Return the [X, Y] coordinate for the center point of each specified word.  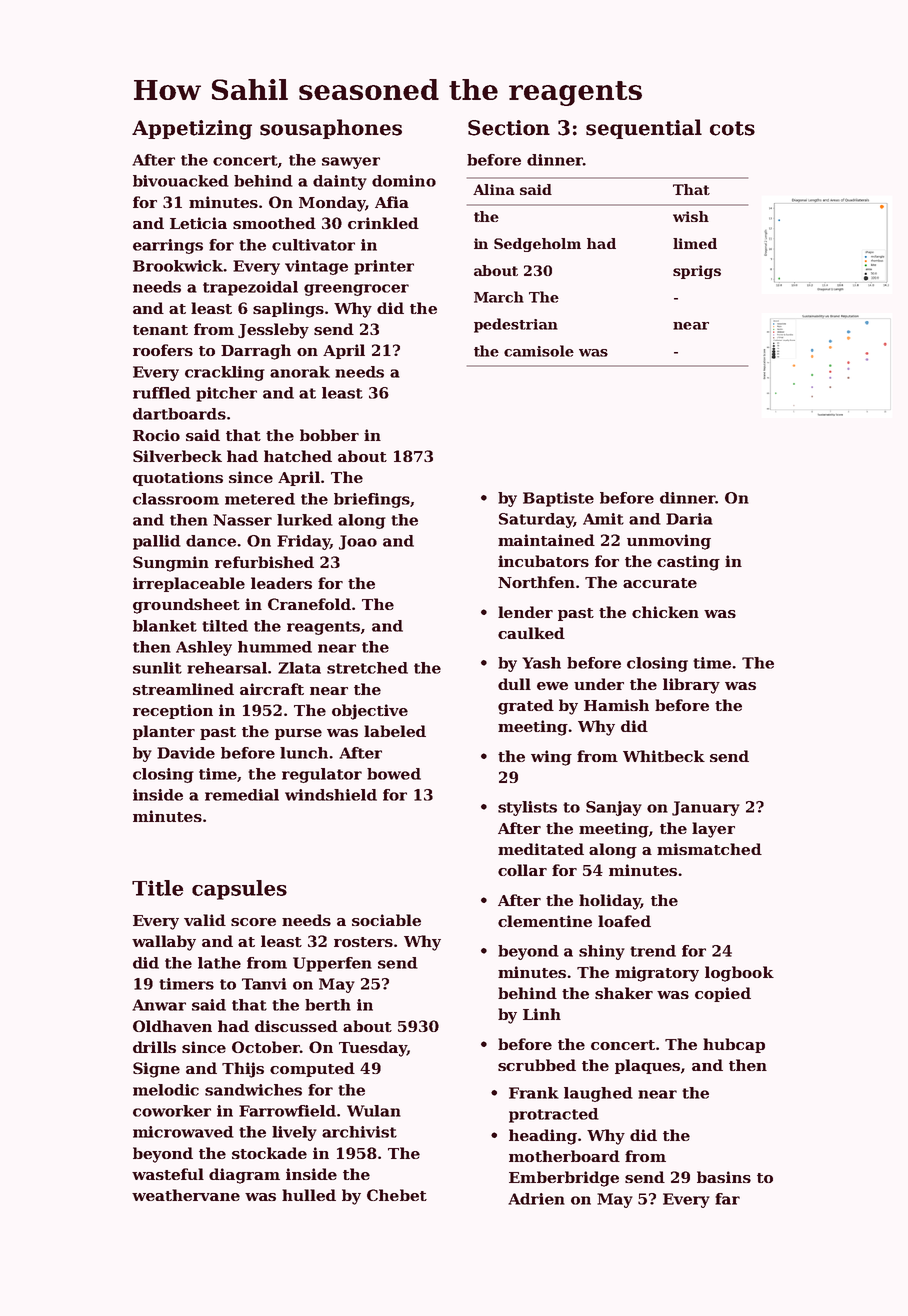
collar [522, 870]
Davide [186, 753]
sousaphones [331, 129]
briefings [372, 500]
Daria [689, 519]
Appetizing [192, 130]
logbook [739, 974]
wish [691, 216]
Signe [156, 1070]
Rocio [156, 435]
